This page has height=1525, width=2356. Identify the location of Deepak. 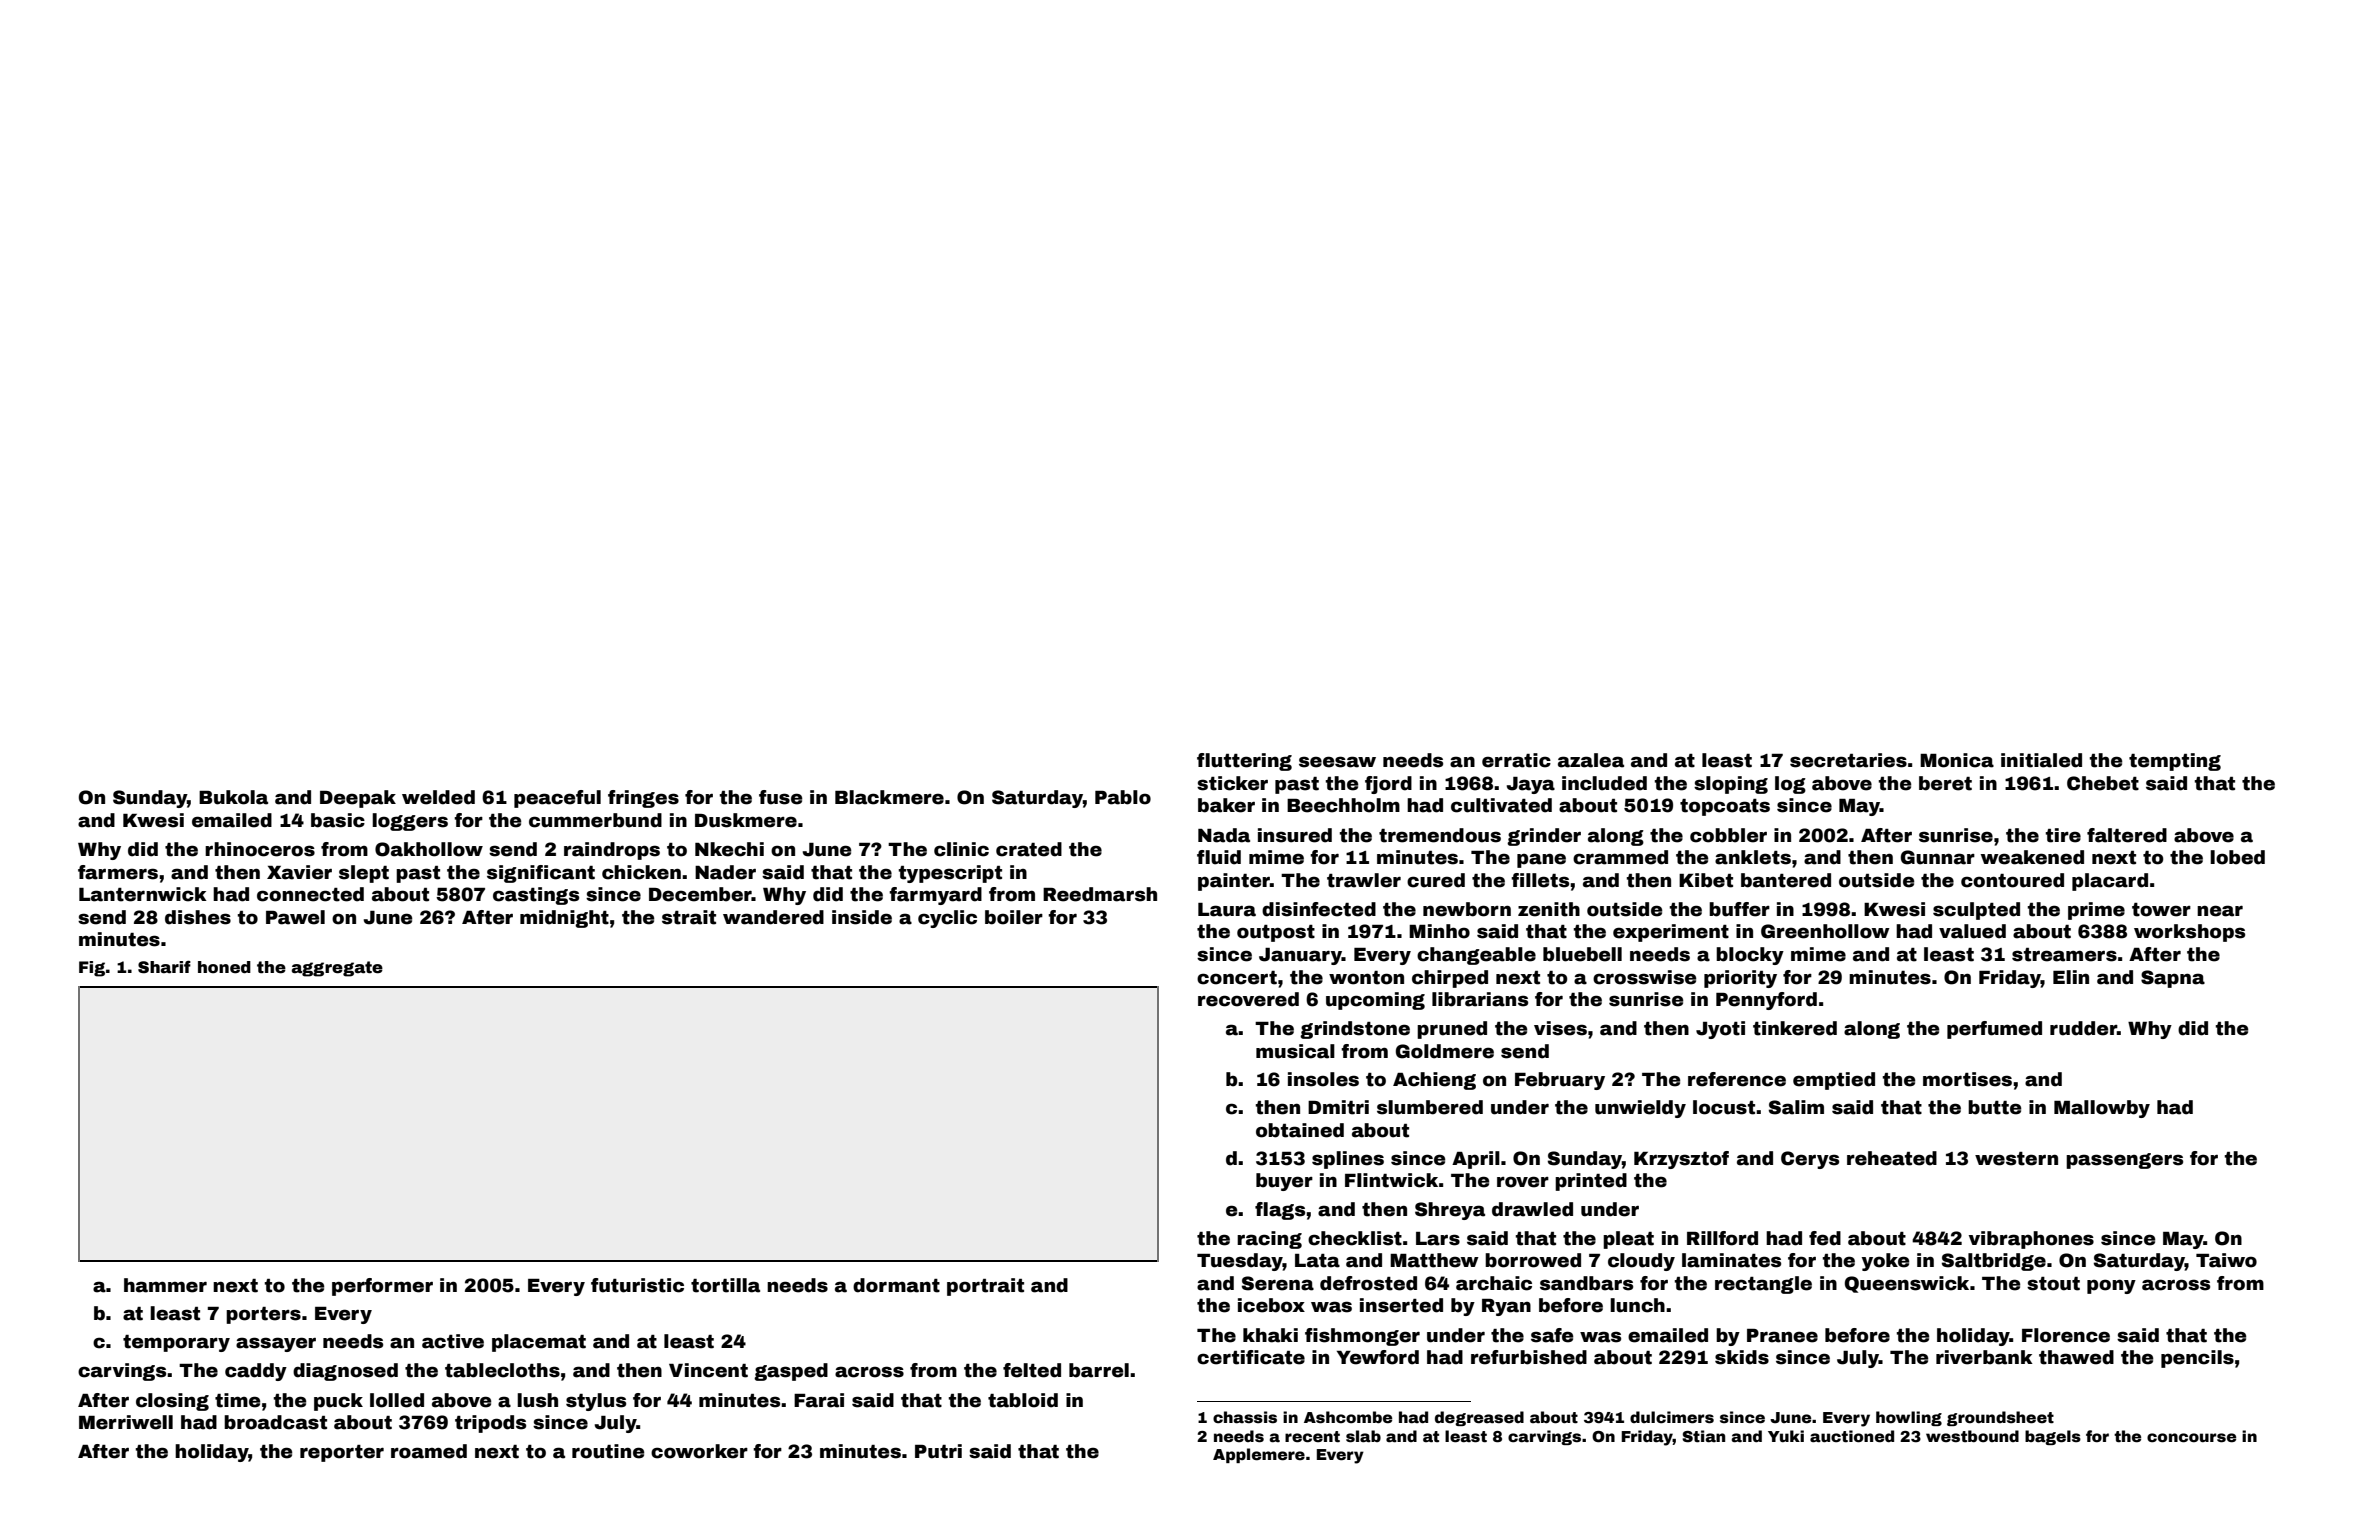
(358, 799).
